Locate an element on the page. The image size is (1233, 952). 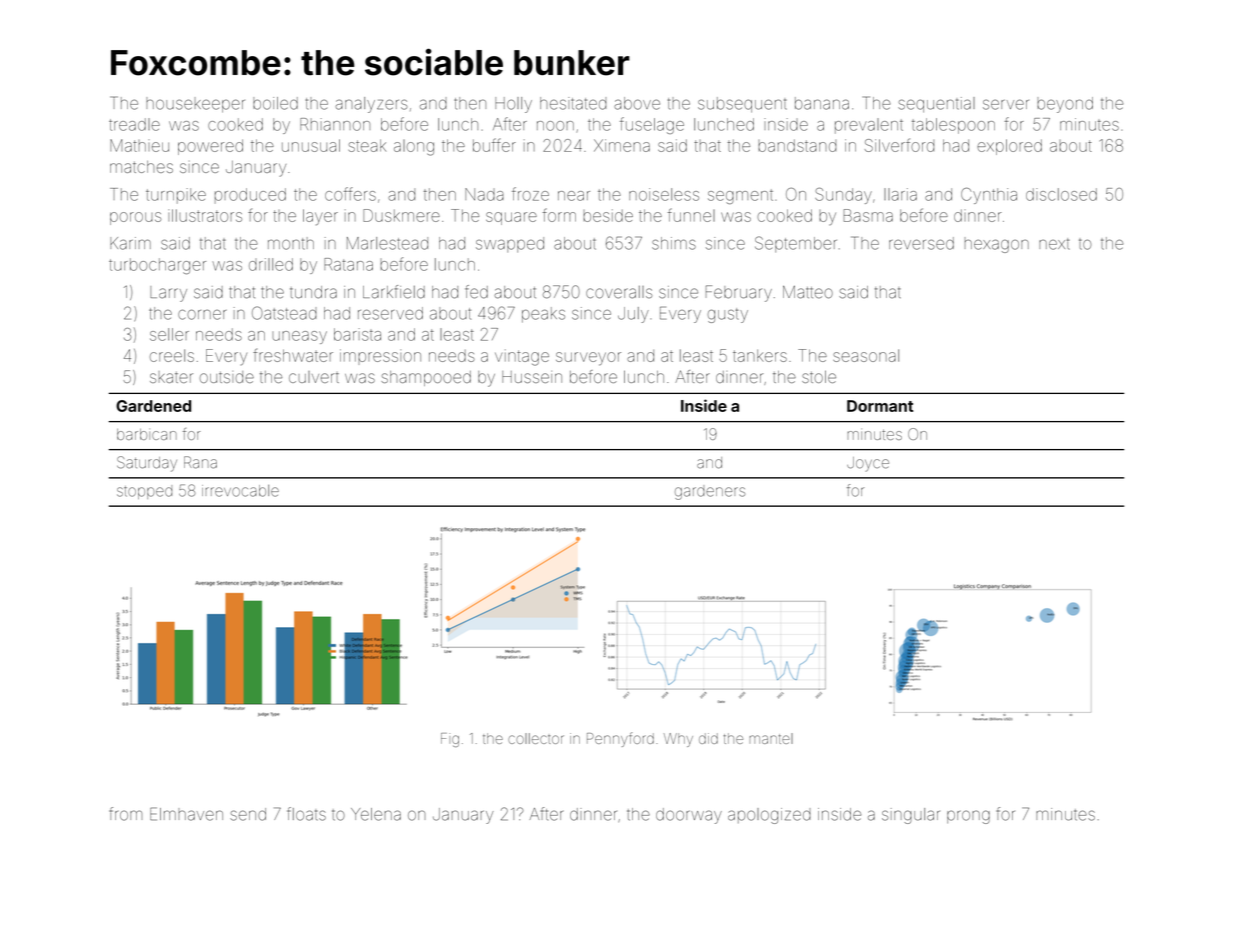
Joyce is located at coordinates (868, 464).
